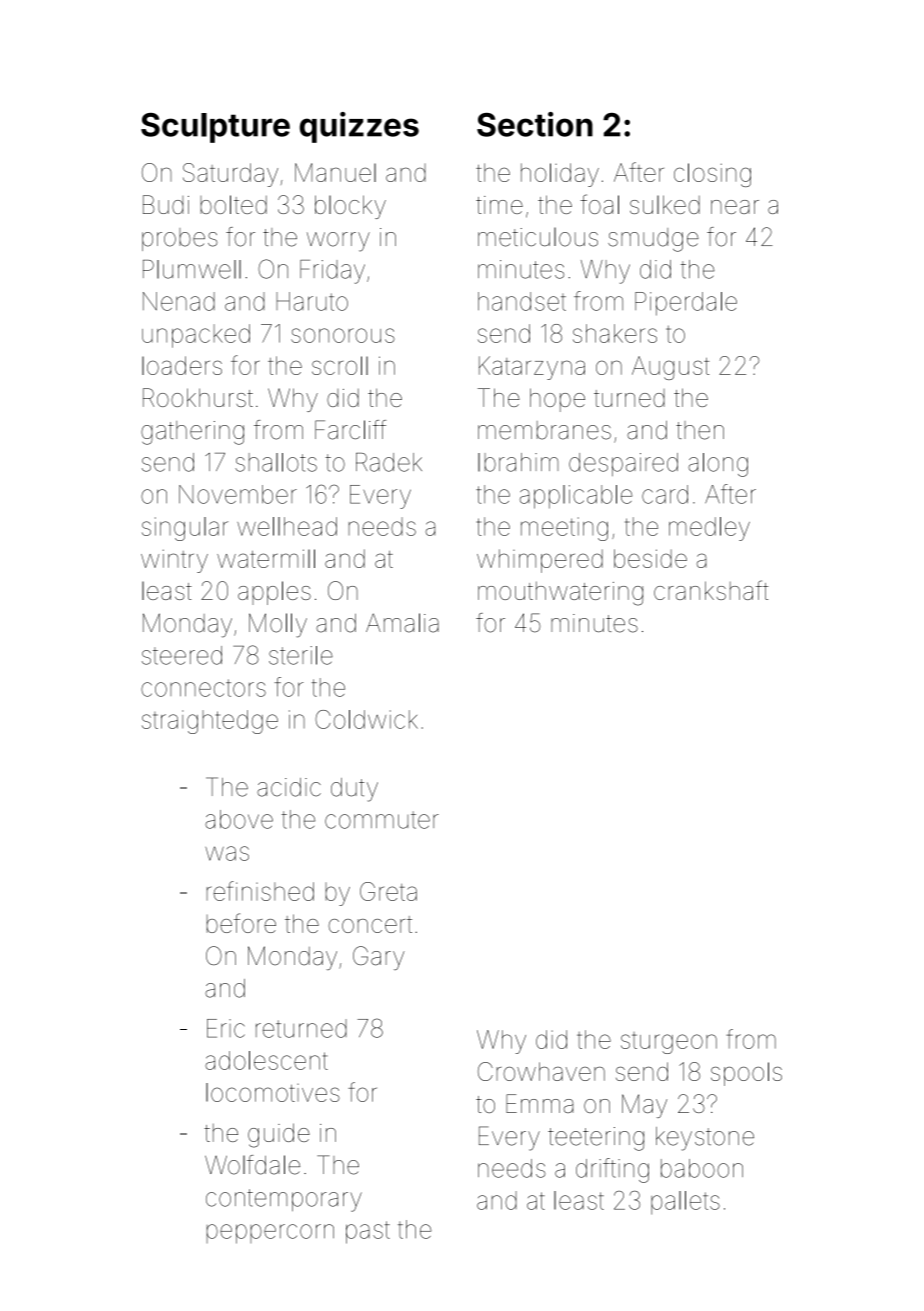 This image has width=924, height=1311. I want to click on handset, so click(522, 301).
